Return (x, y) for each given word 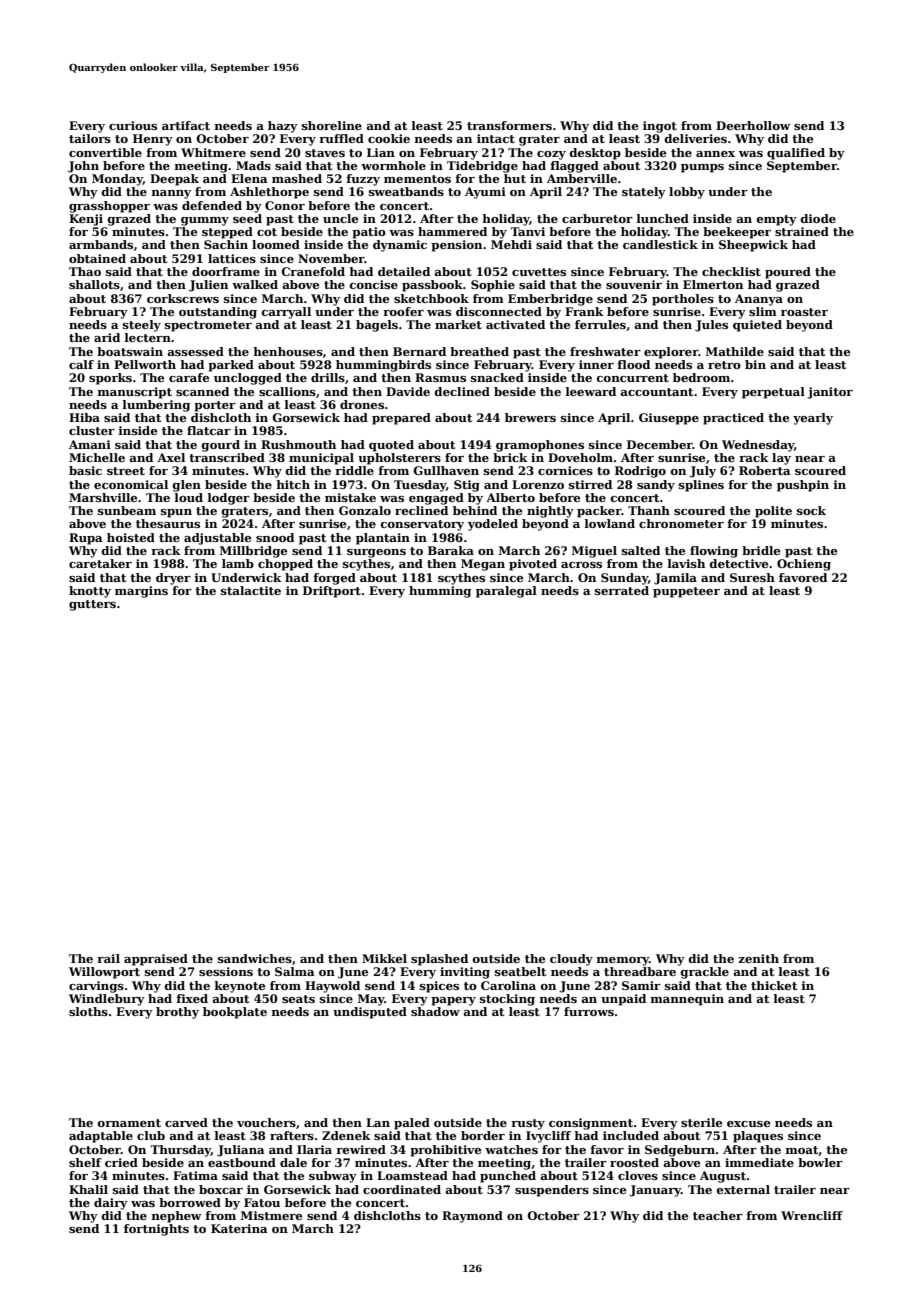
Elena (249, 178)
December (660, 444)
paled (412, 1124)
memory (622, 961)
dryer (173, 579)
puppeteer (686, 592)
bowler (820, 1162)
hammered (452, 231)
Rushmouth (298, 444)
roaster (804, 312)
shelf (85, 1162)
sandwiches (255, 958)
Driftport (332, 592)
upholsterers (399, 459)
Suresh (752, 577)
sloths (88, 1011)
